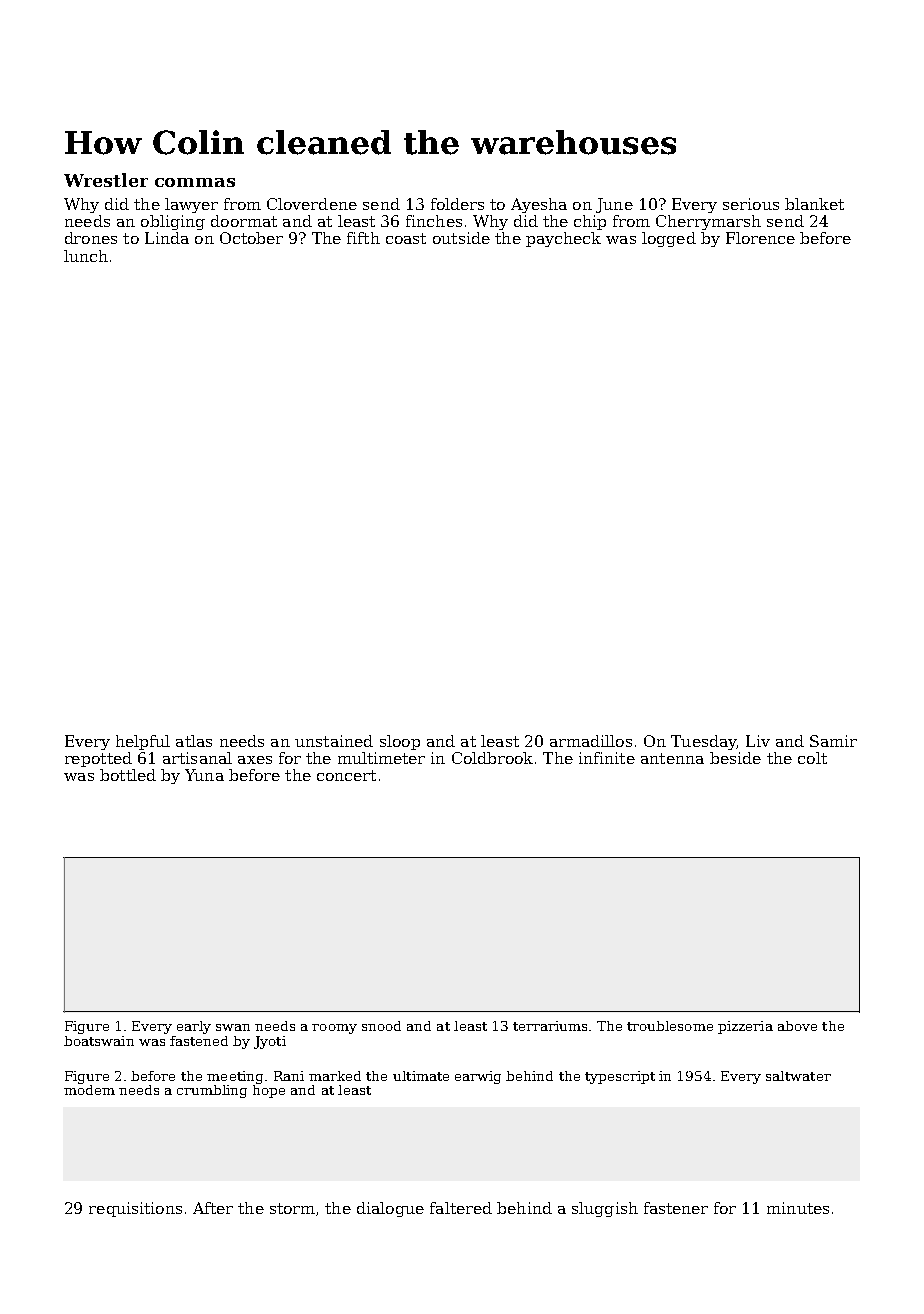 This image has width=924, height=1314. What do you see at coordinates (563, 239) in the image?
I see `paycheck` at bounding box center [563, 239].
